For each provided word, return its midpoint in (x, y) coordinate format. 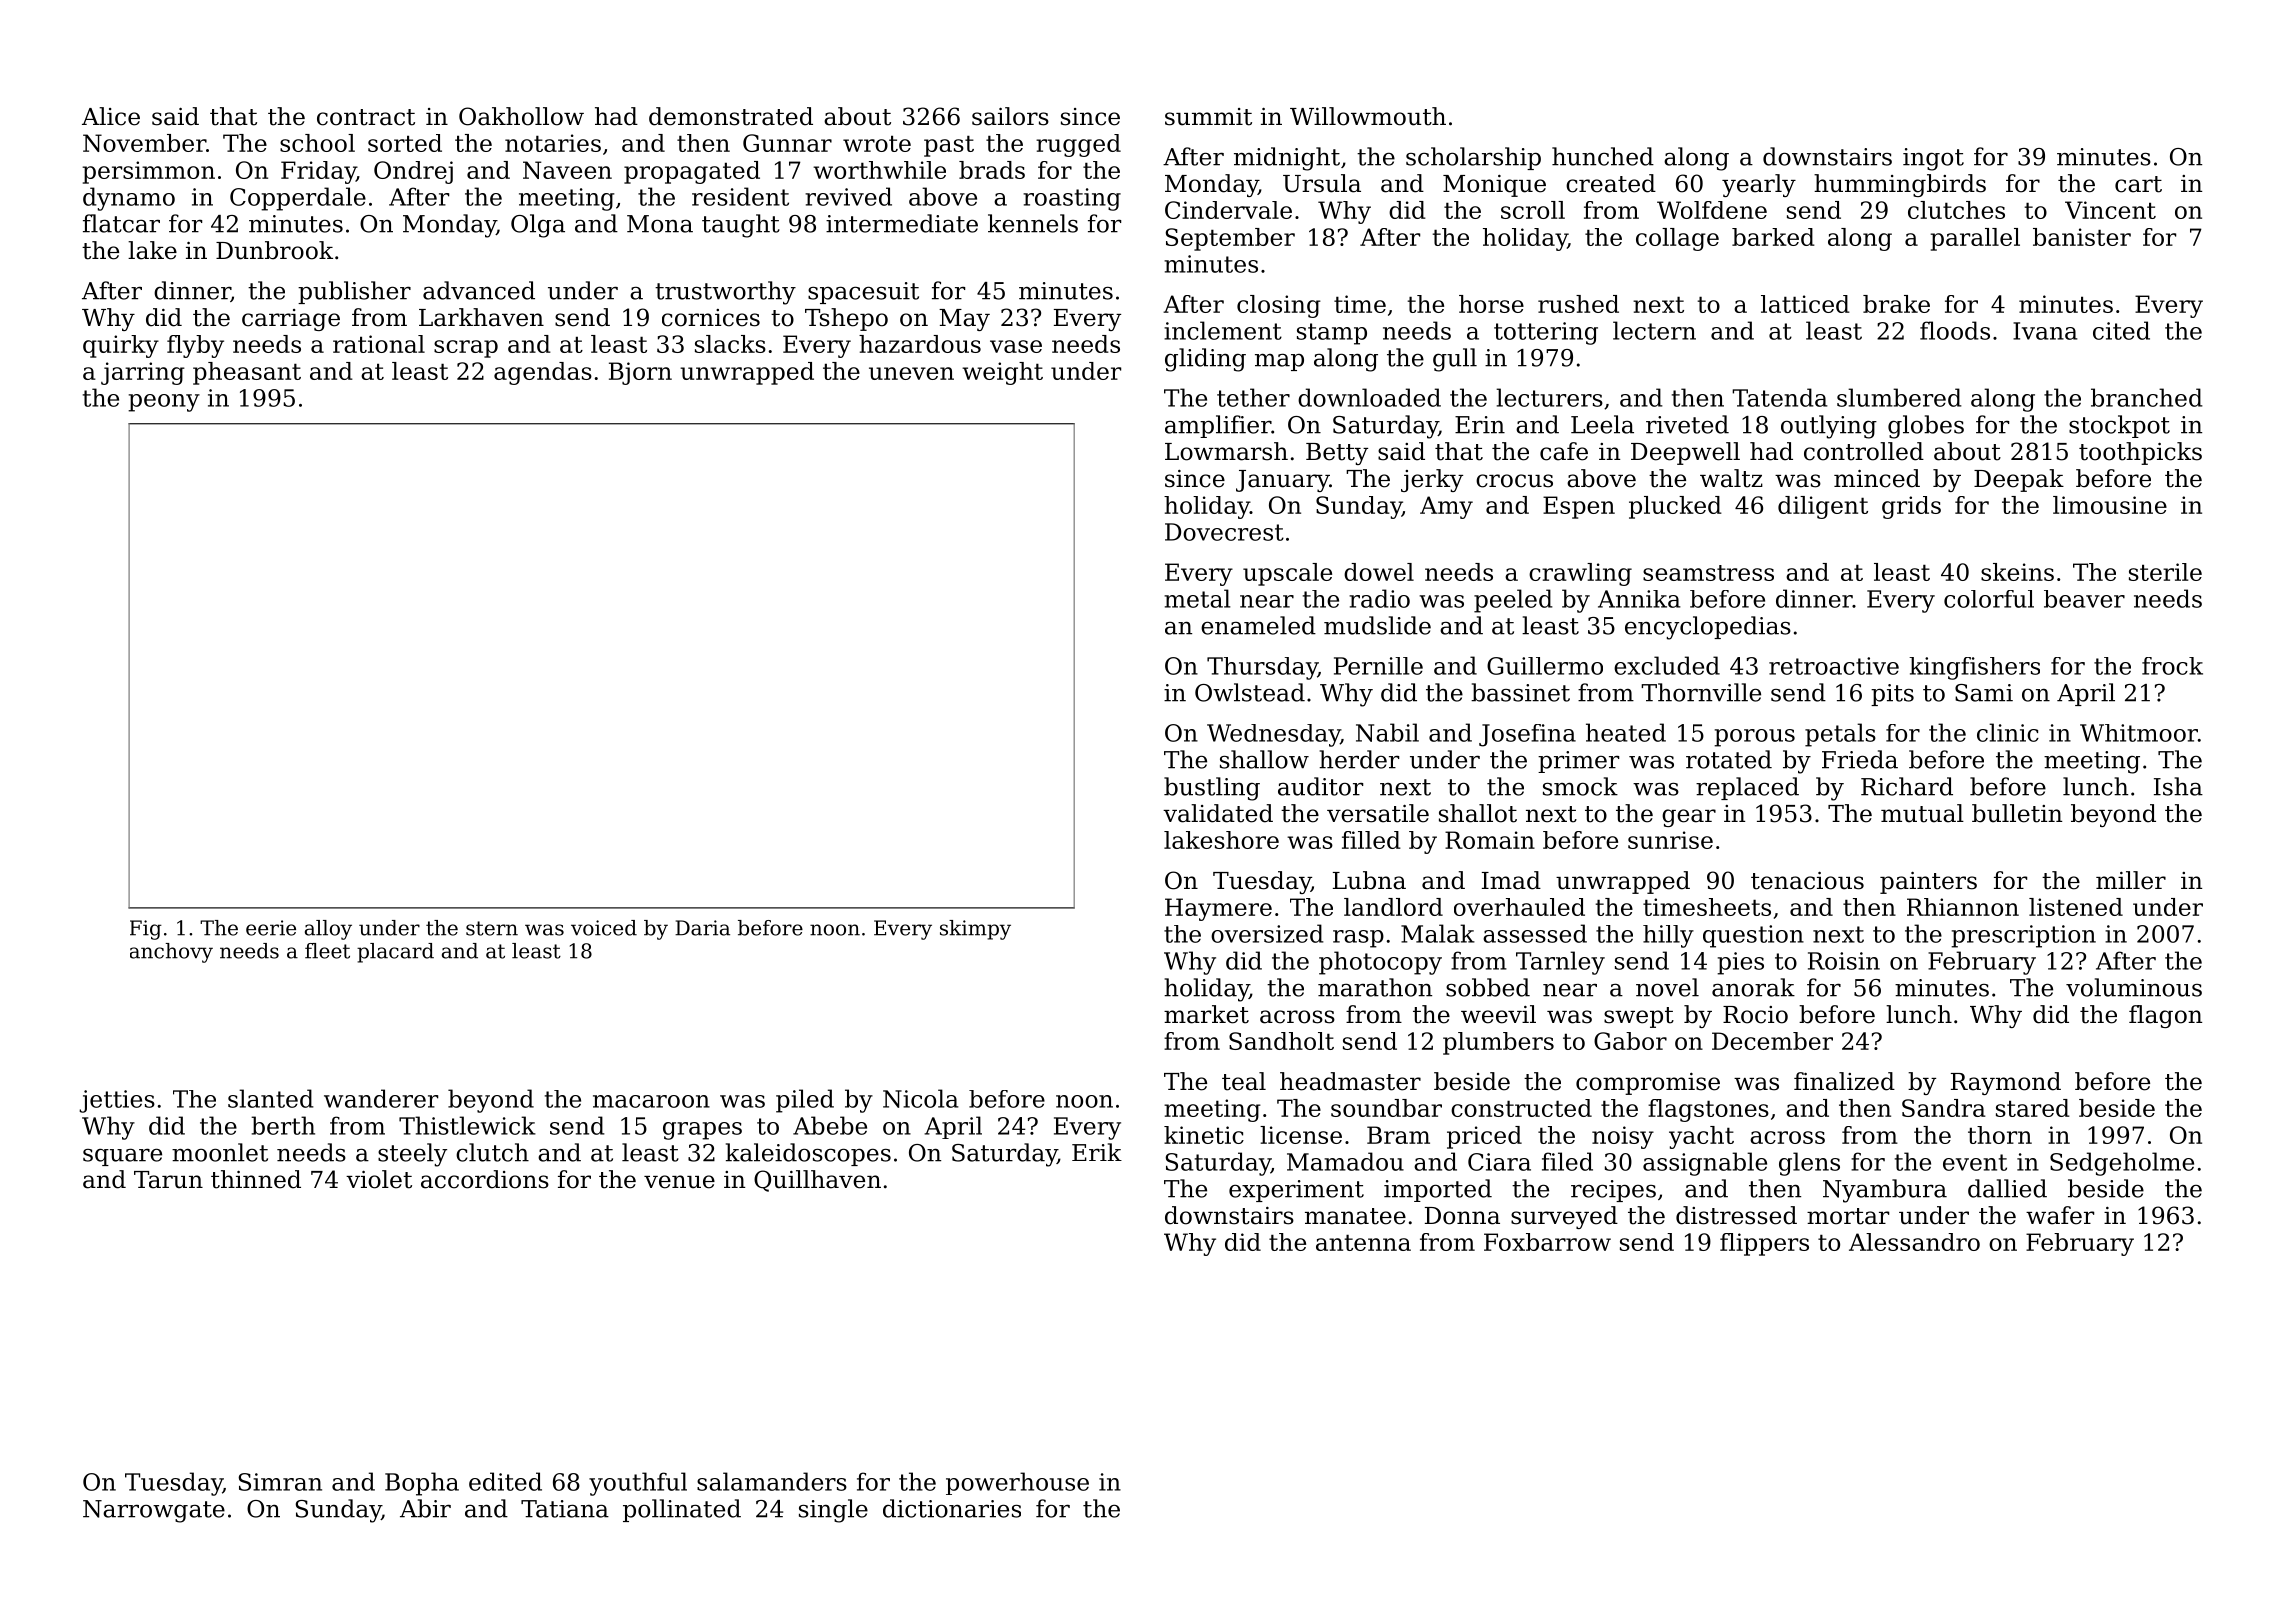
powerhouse (1017, 1483)
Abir (425, 1508)
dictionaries (952, 1508)
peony (164, 403)
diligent (1823, 507)
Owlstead (1250, 692)
